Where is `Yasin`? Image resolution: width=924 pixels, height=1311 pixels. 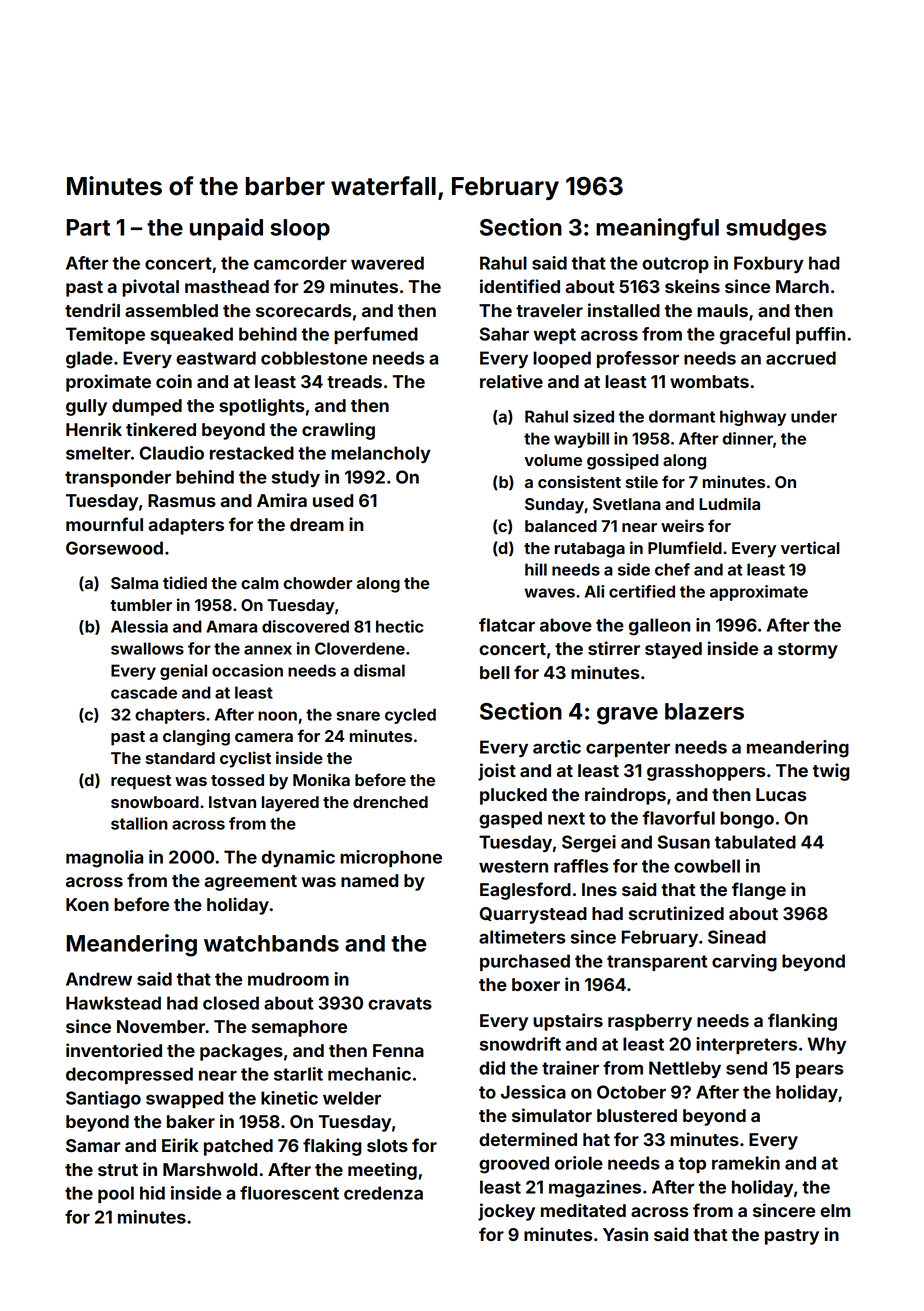
Yasin is located at coordinates (625, 1234).
